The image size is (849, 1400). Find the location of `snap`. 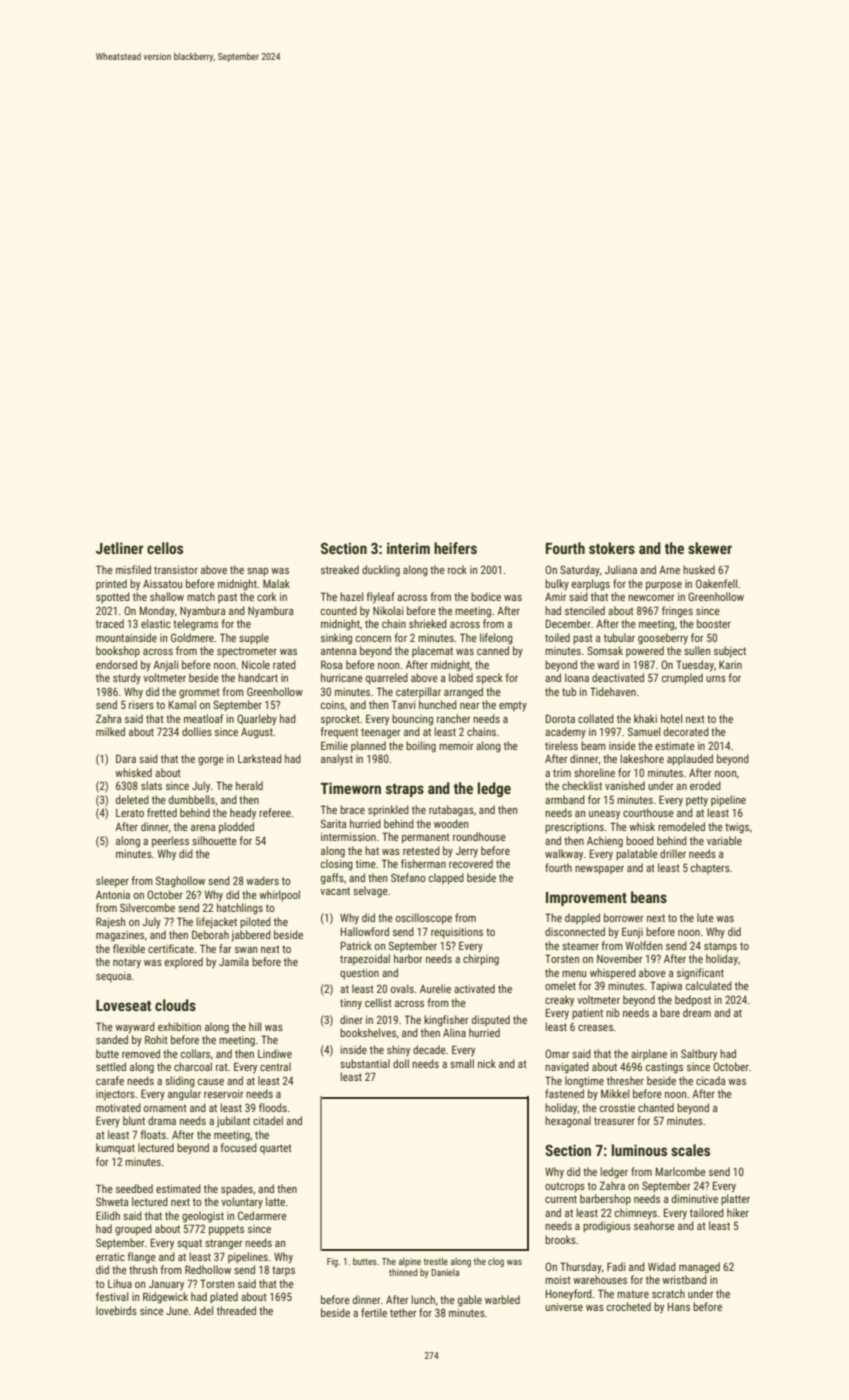

snap is located at coordinates (257, 572).
